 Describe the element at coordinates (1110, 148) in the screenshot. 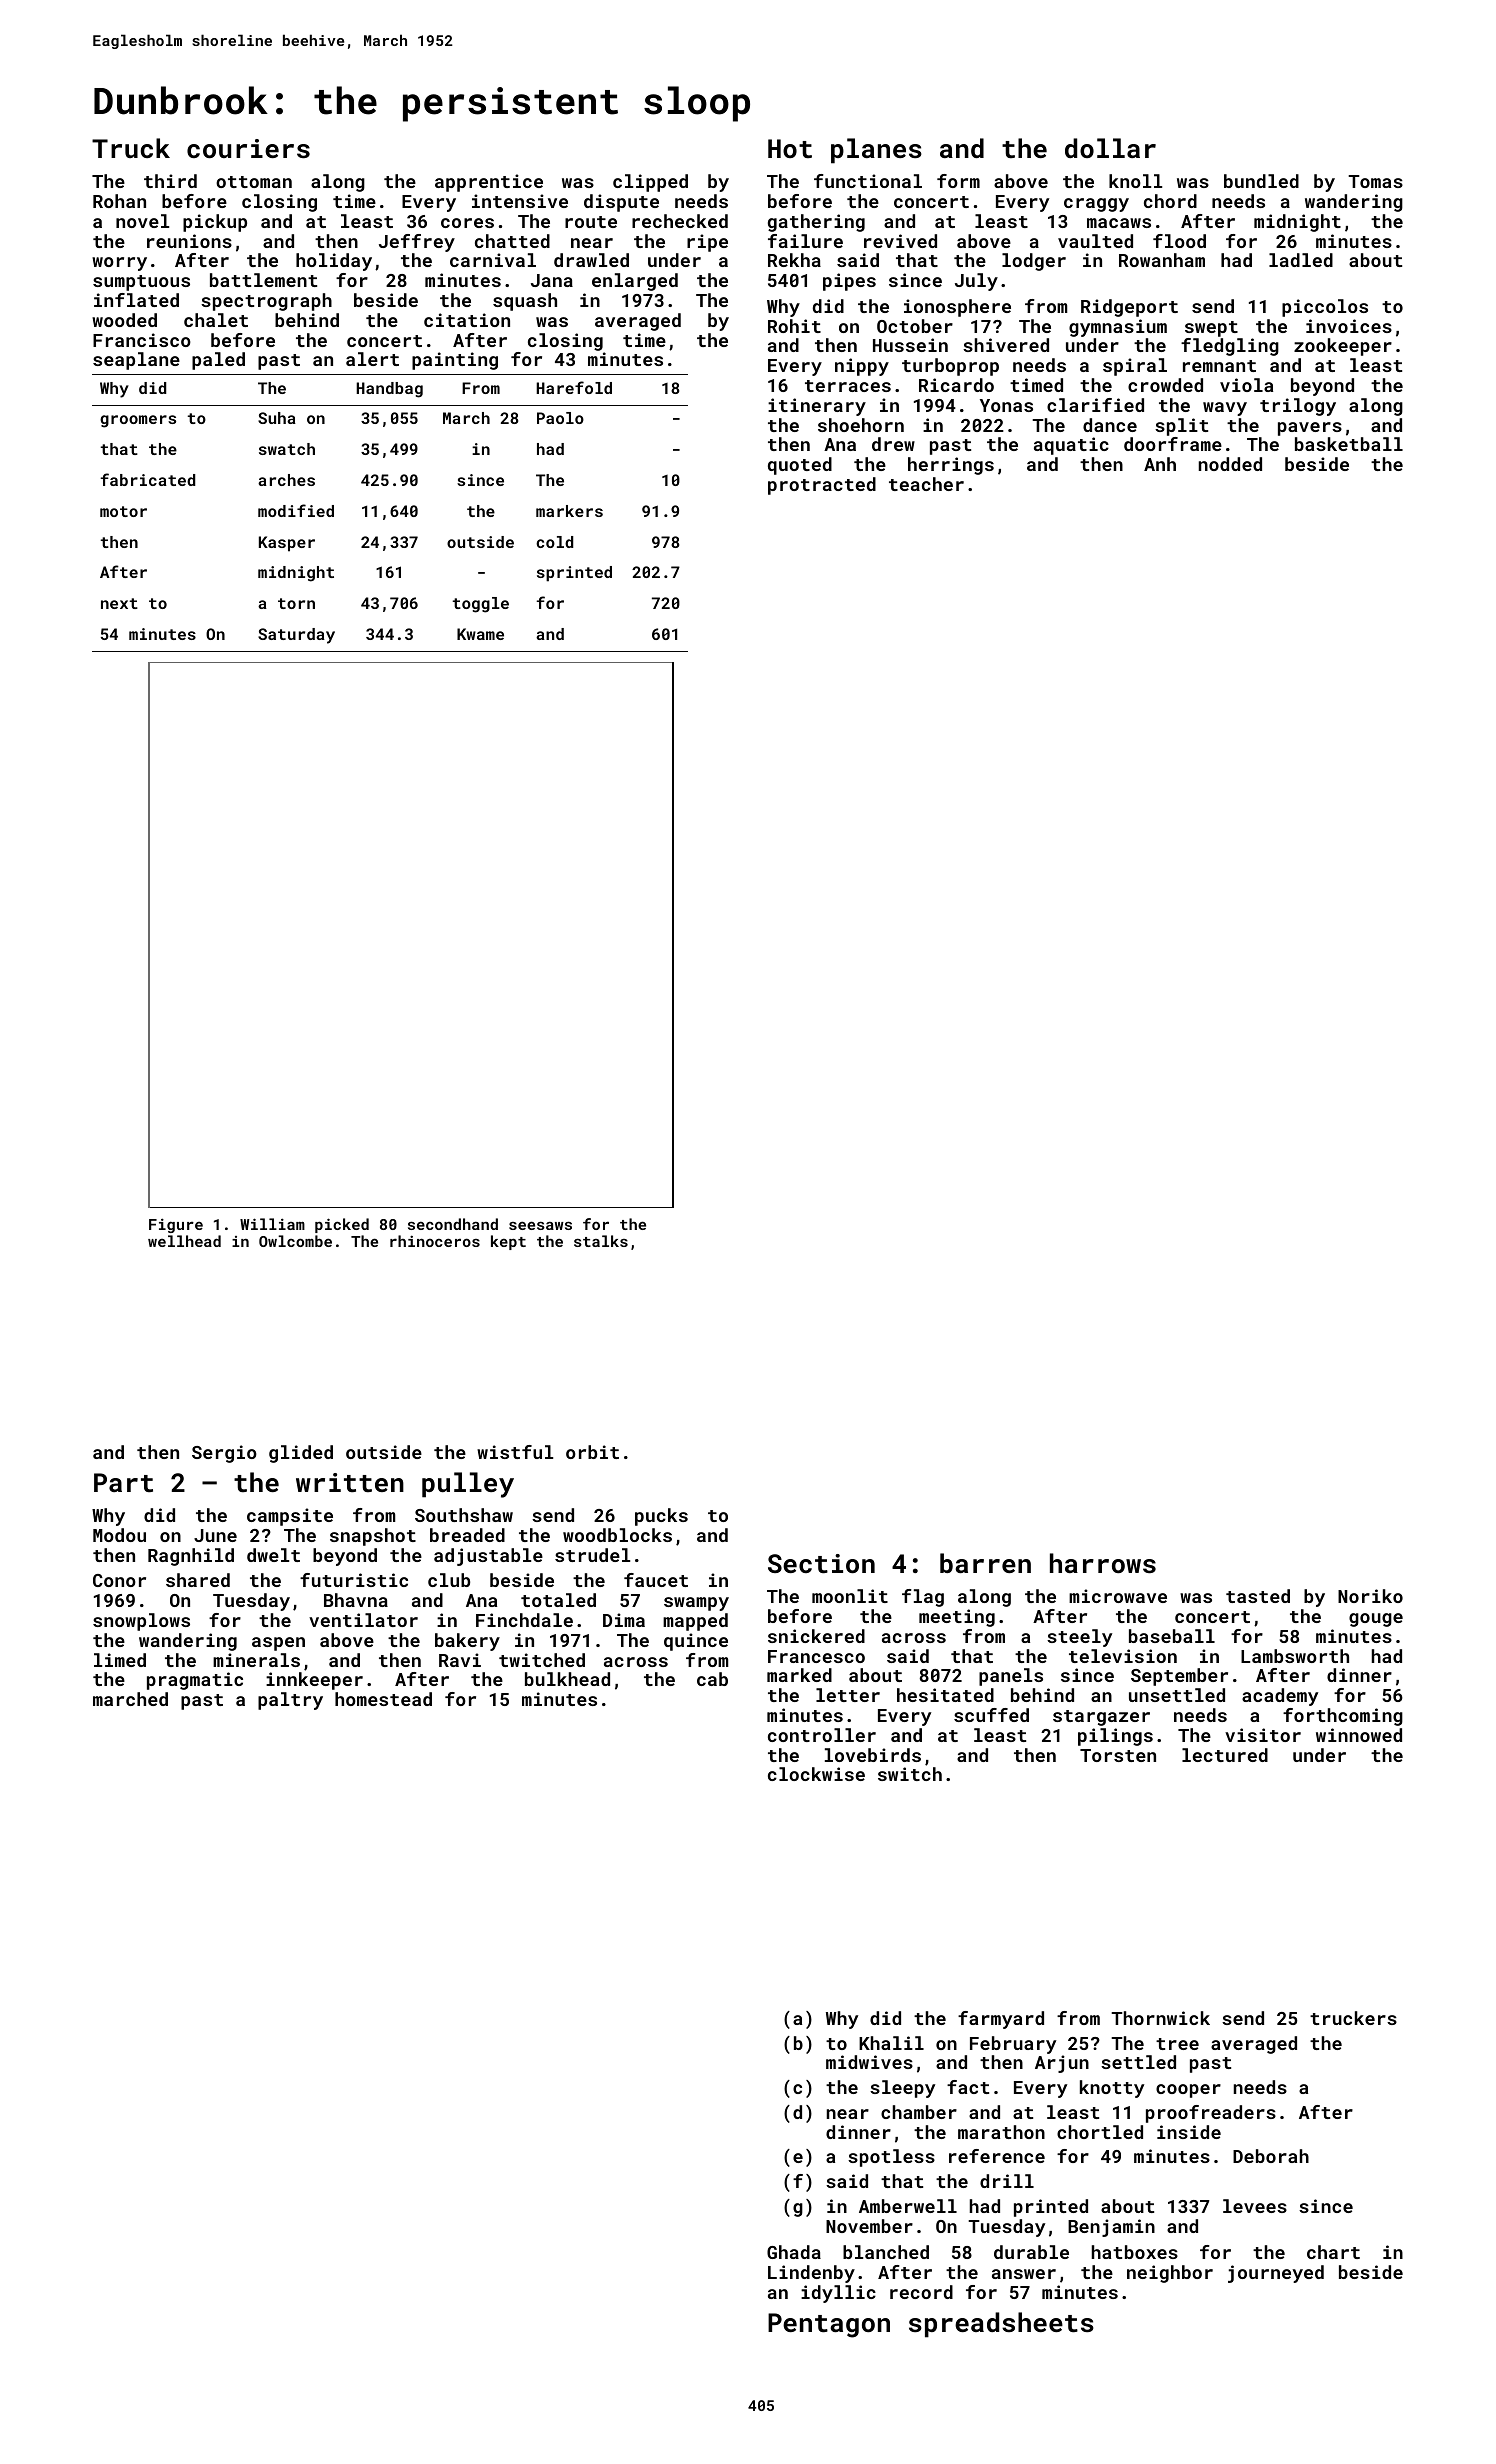

I see `dollar` at that location.
